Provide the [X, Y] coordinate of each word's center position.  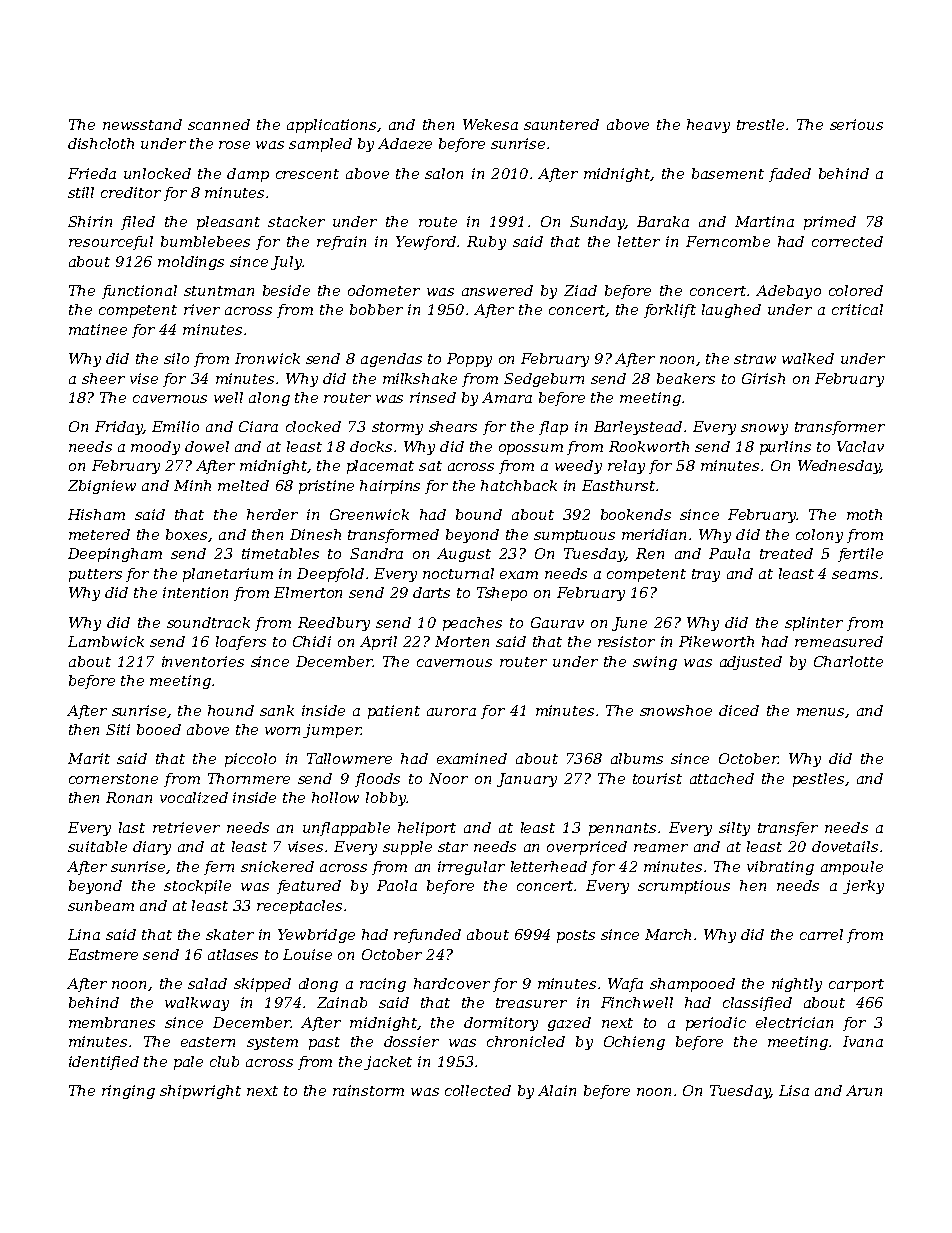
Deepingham [115, 555]
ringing [128, 1092]
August [464, 555]
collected [478, 1090]
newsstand [142, 124]
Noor [448, 778]
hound [231, 710]
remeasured [839, 641]
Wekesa [490, 124]
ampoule [852, 868]
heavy [708, 126]
